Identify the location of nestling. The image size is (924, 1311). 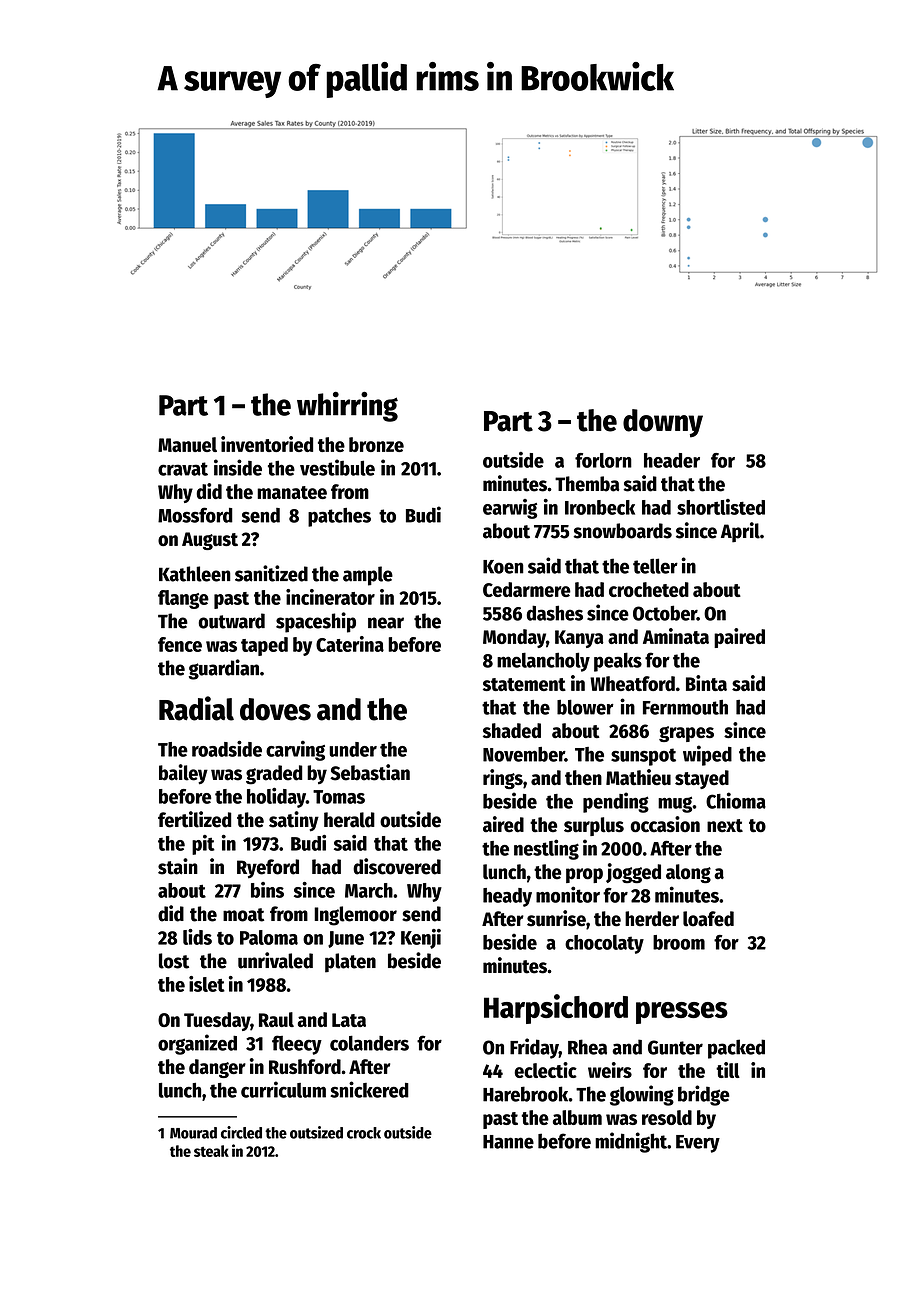
(546, 849).
